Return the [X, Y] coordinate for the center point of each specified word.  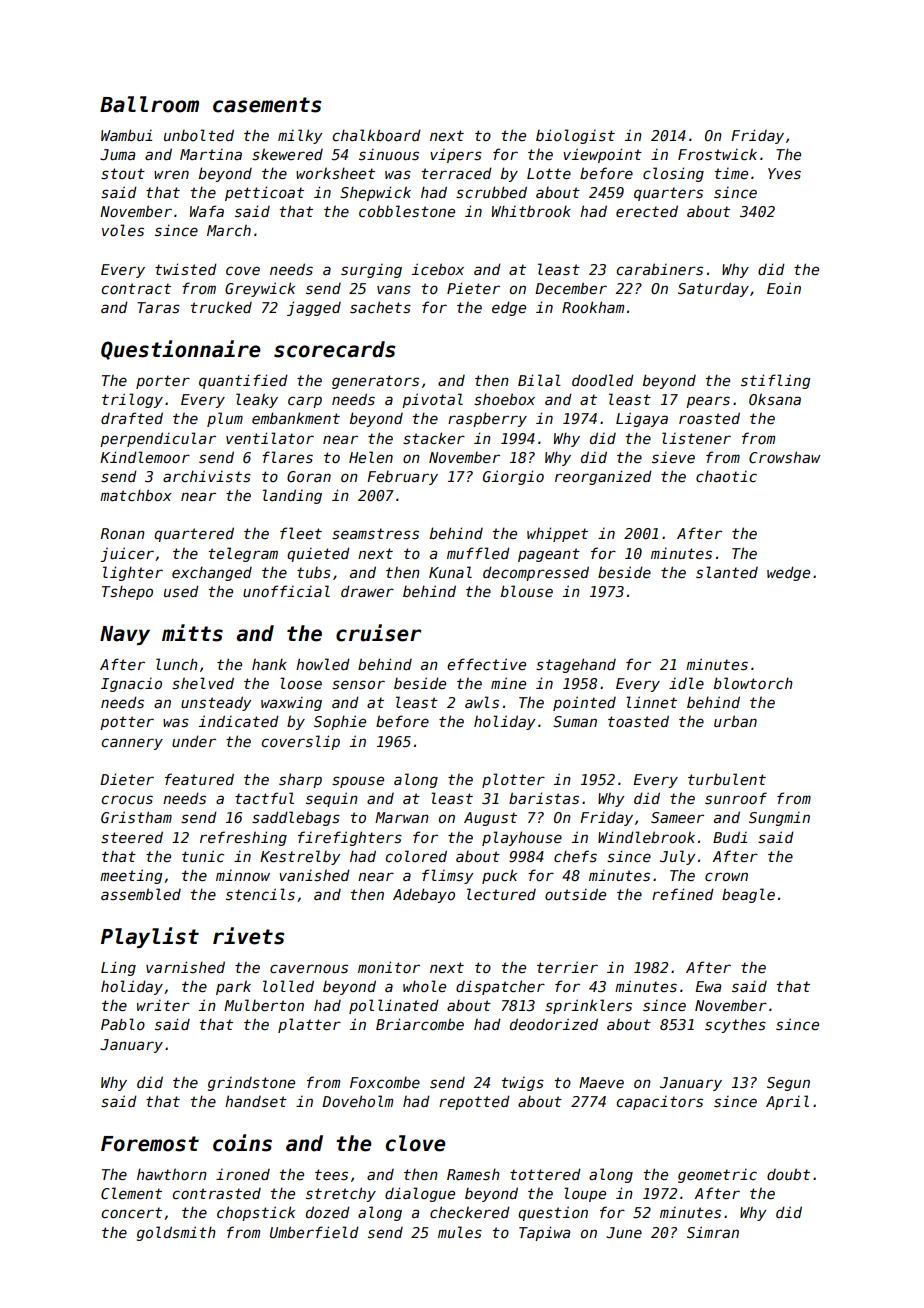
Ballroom [149, 104]
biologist [575, 136]
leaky [257, 400]
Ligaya [642, 419]
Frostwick [717, 154]
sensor [358, 684]
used [181, 591]
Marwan [402, 817]
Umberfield [314, 1232]
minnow [243, 875]
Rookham [593, 307]
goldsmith [176, 1233]
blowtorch [753, 683]
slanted [727, 572]
